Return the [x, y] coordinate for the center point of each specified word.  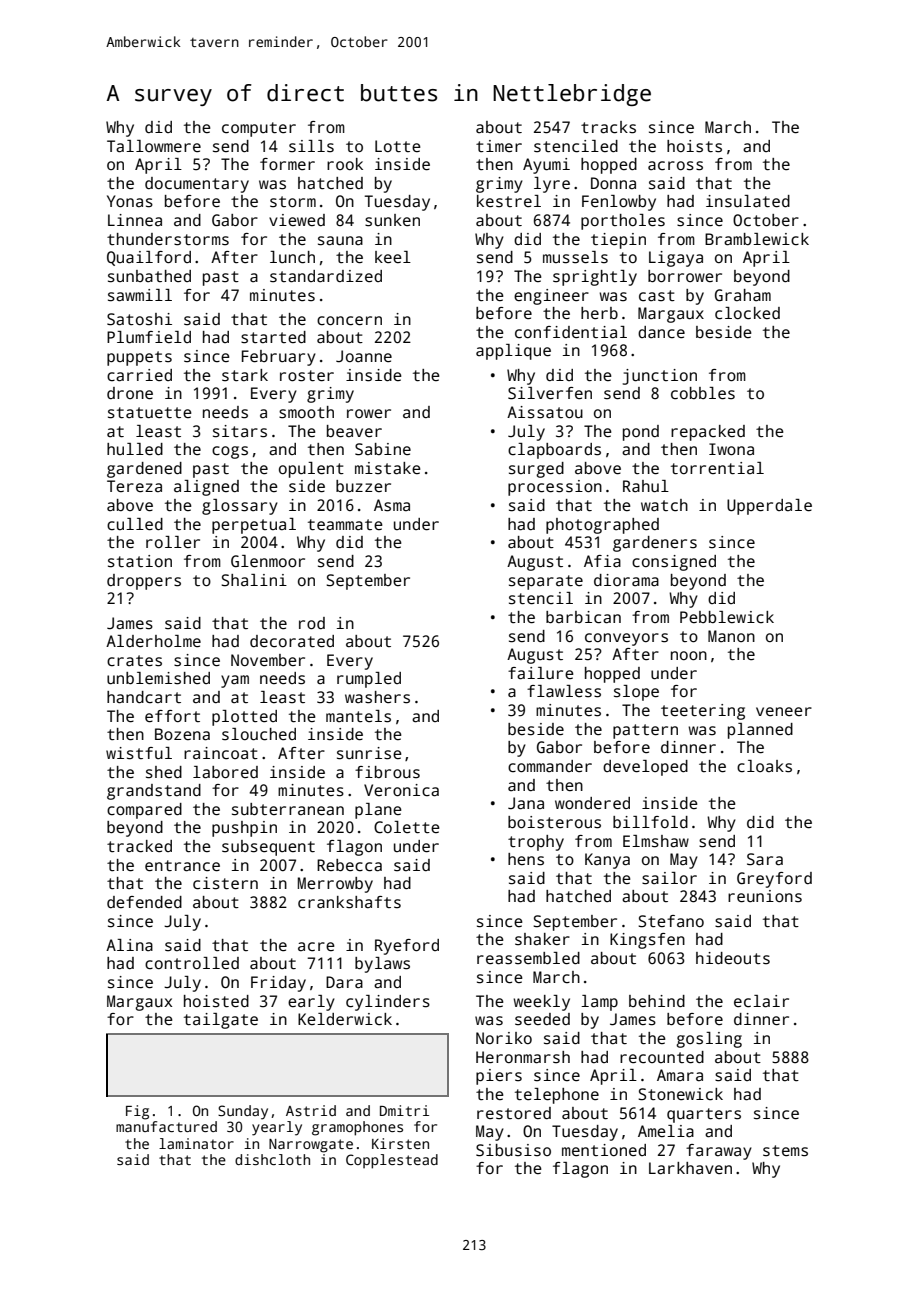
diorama [626, 580]
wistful [139, 753]
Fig [137, 1112]
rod [312, 623]
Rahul [646, 486]
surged [536, 470]
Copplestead [392, 1161]
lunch [292, 257]
